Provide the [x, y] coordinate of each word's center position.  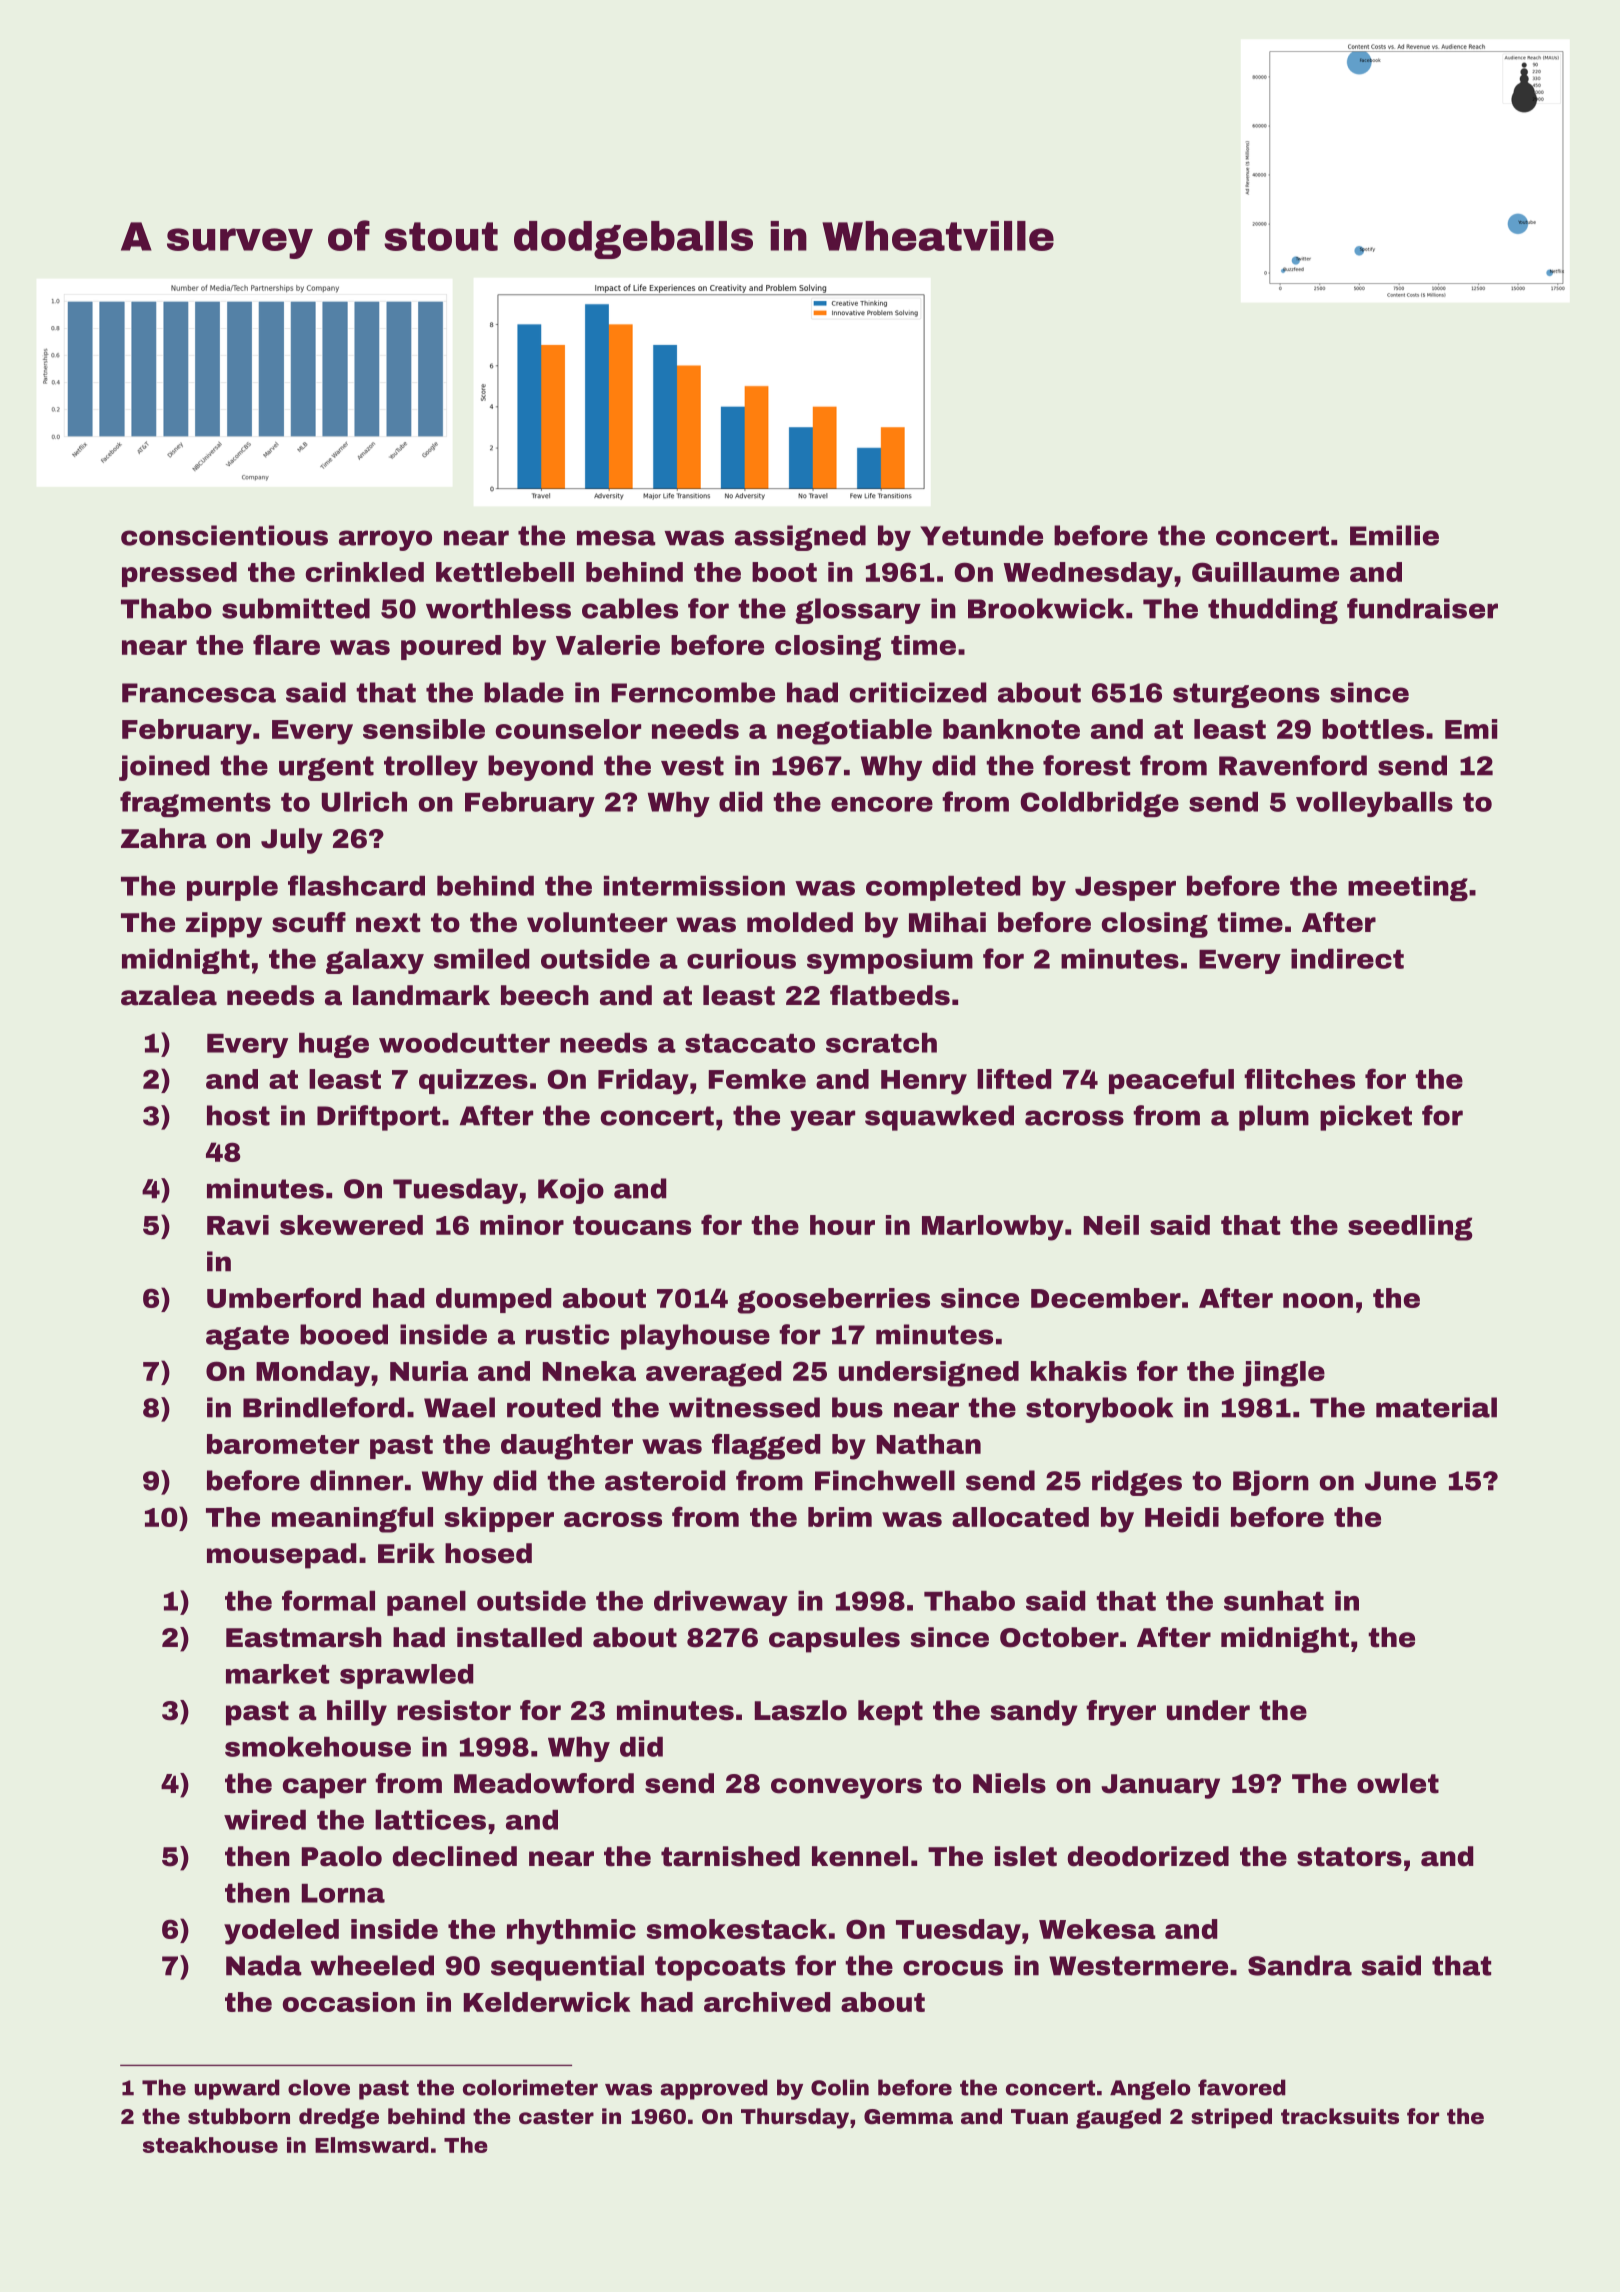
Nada [264, 1965]
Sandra [1300, 1965]
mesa [616, 538]
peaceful [1171, 1081]
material [1436, 1407]
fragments [195, 804]
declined [455, 1856]
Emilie [1394, 535]
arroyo [385, 540]
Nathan [929, 1444]
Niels [1009, 1783]
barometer [283, 1444]
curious [741, 959]
